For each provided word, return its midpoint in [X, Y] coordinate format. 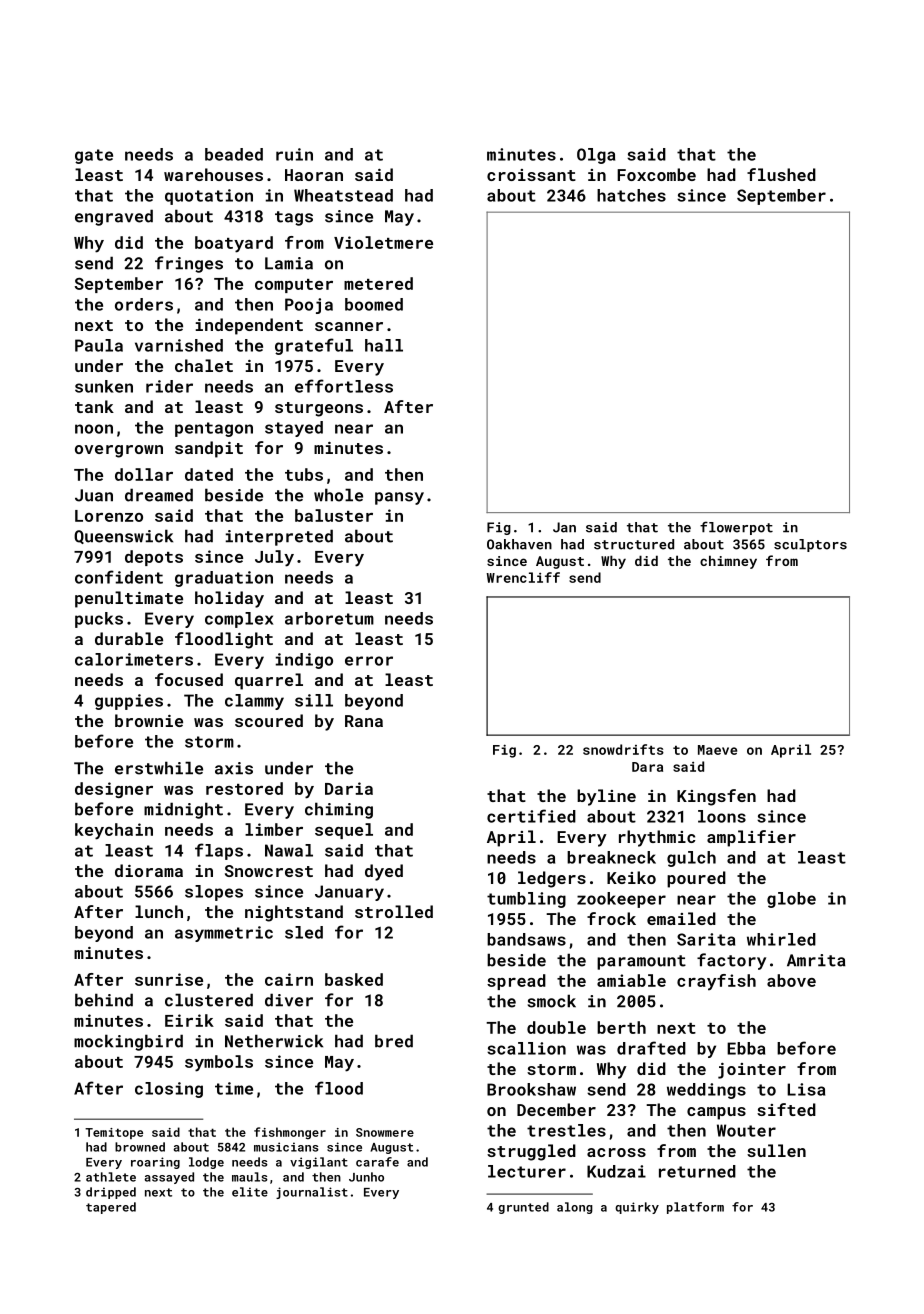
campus [716, 1113]
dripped [111, 1193]
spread [516, 982]
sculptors [810, 545]
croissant [531, 175]
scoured [269, 720]
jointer [752, 1071]
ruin [294, 154]
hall [384, 345]
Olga [596, 156]
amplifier [751, 838]
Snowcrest [269, 871]
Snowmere [385, 1132]
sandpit [209, 449]
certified [531, 816]
